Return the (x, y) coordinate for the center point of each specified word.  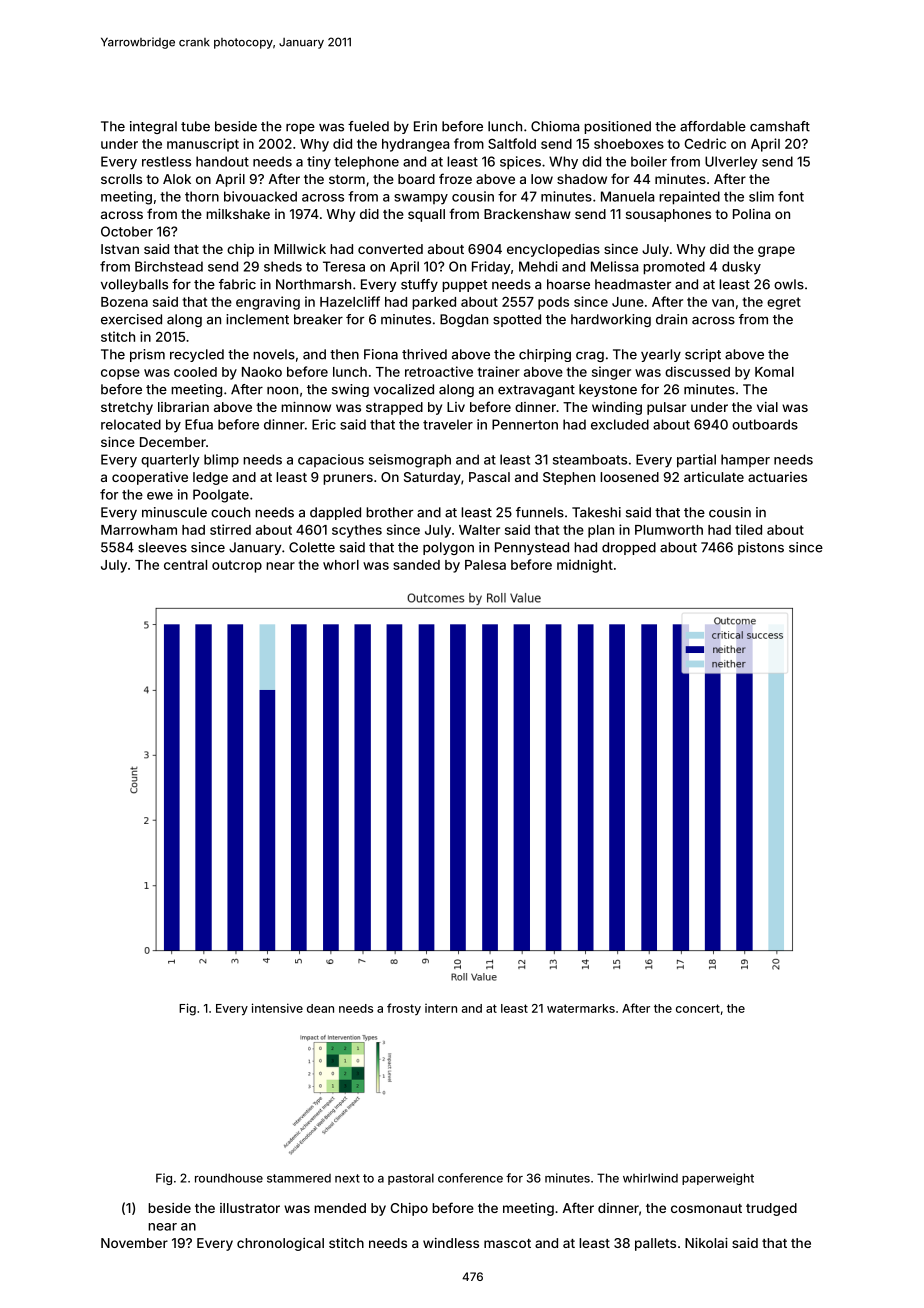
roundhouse (229, 1178)
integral (153, 127)
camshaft (780, 126)
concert (698, 1008)
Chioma (555, 126)
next (347, 1178)
